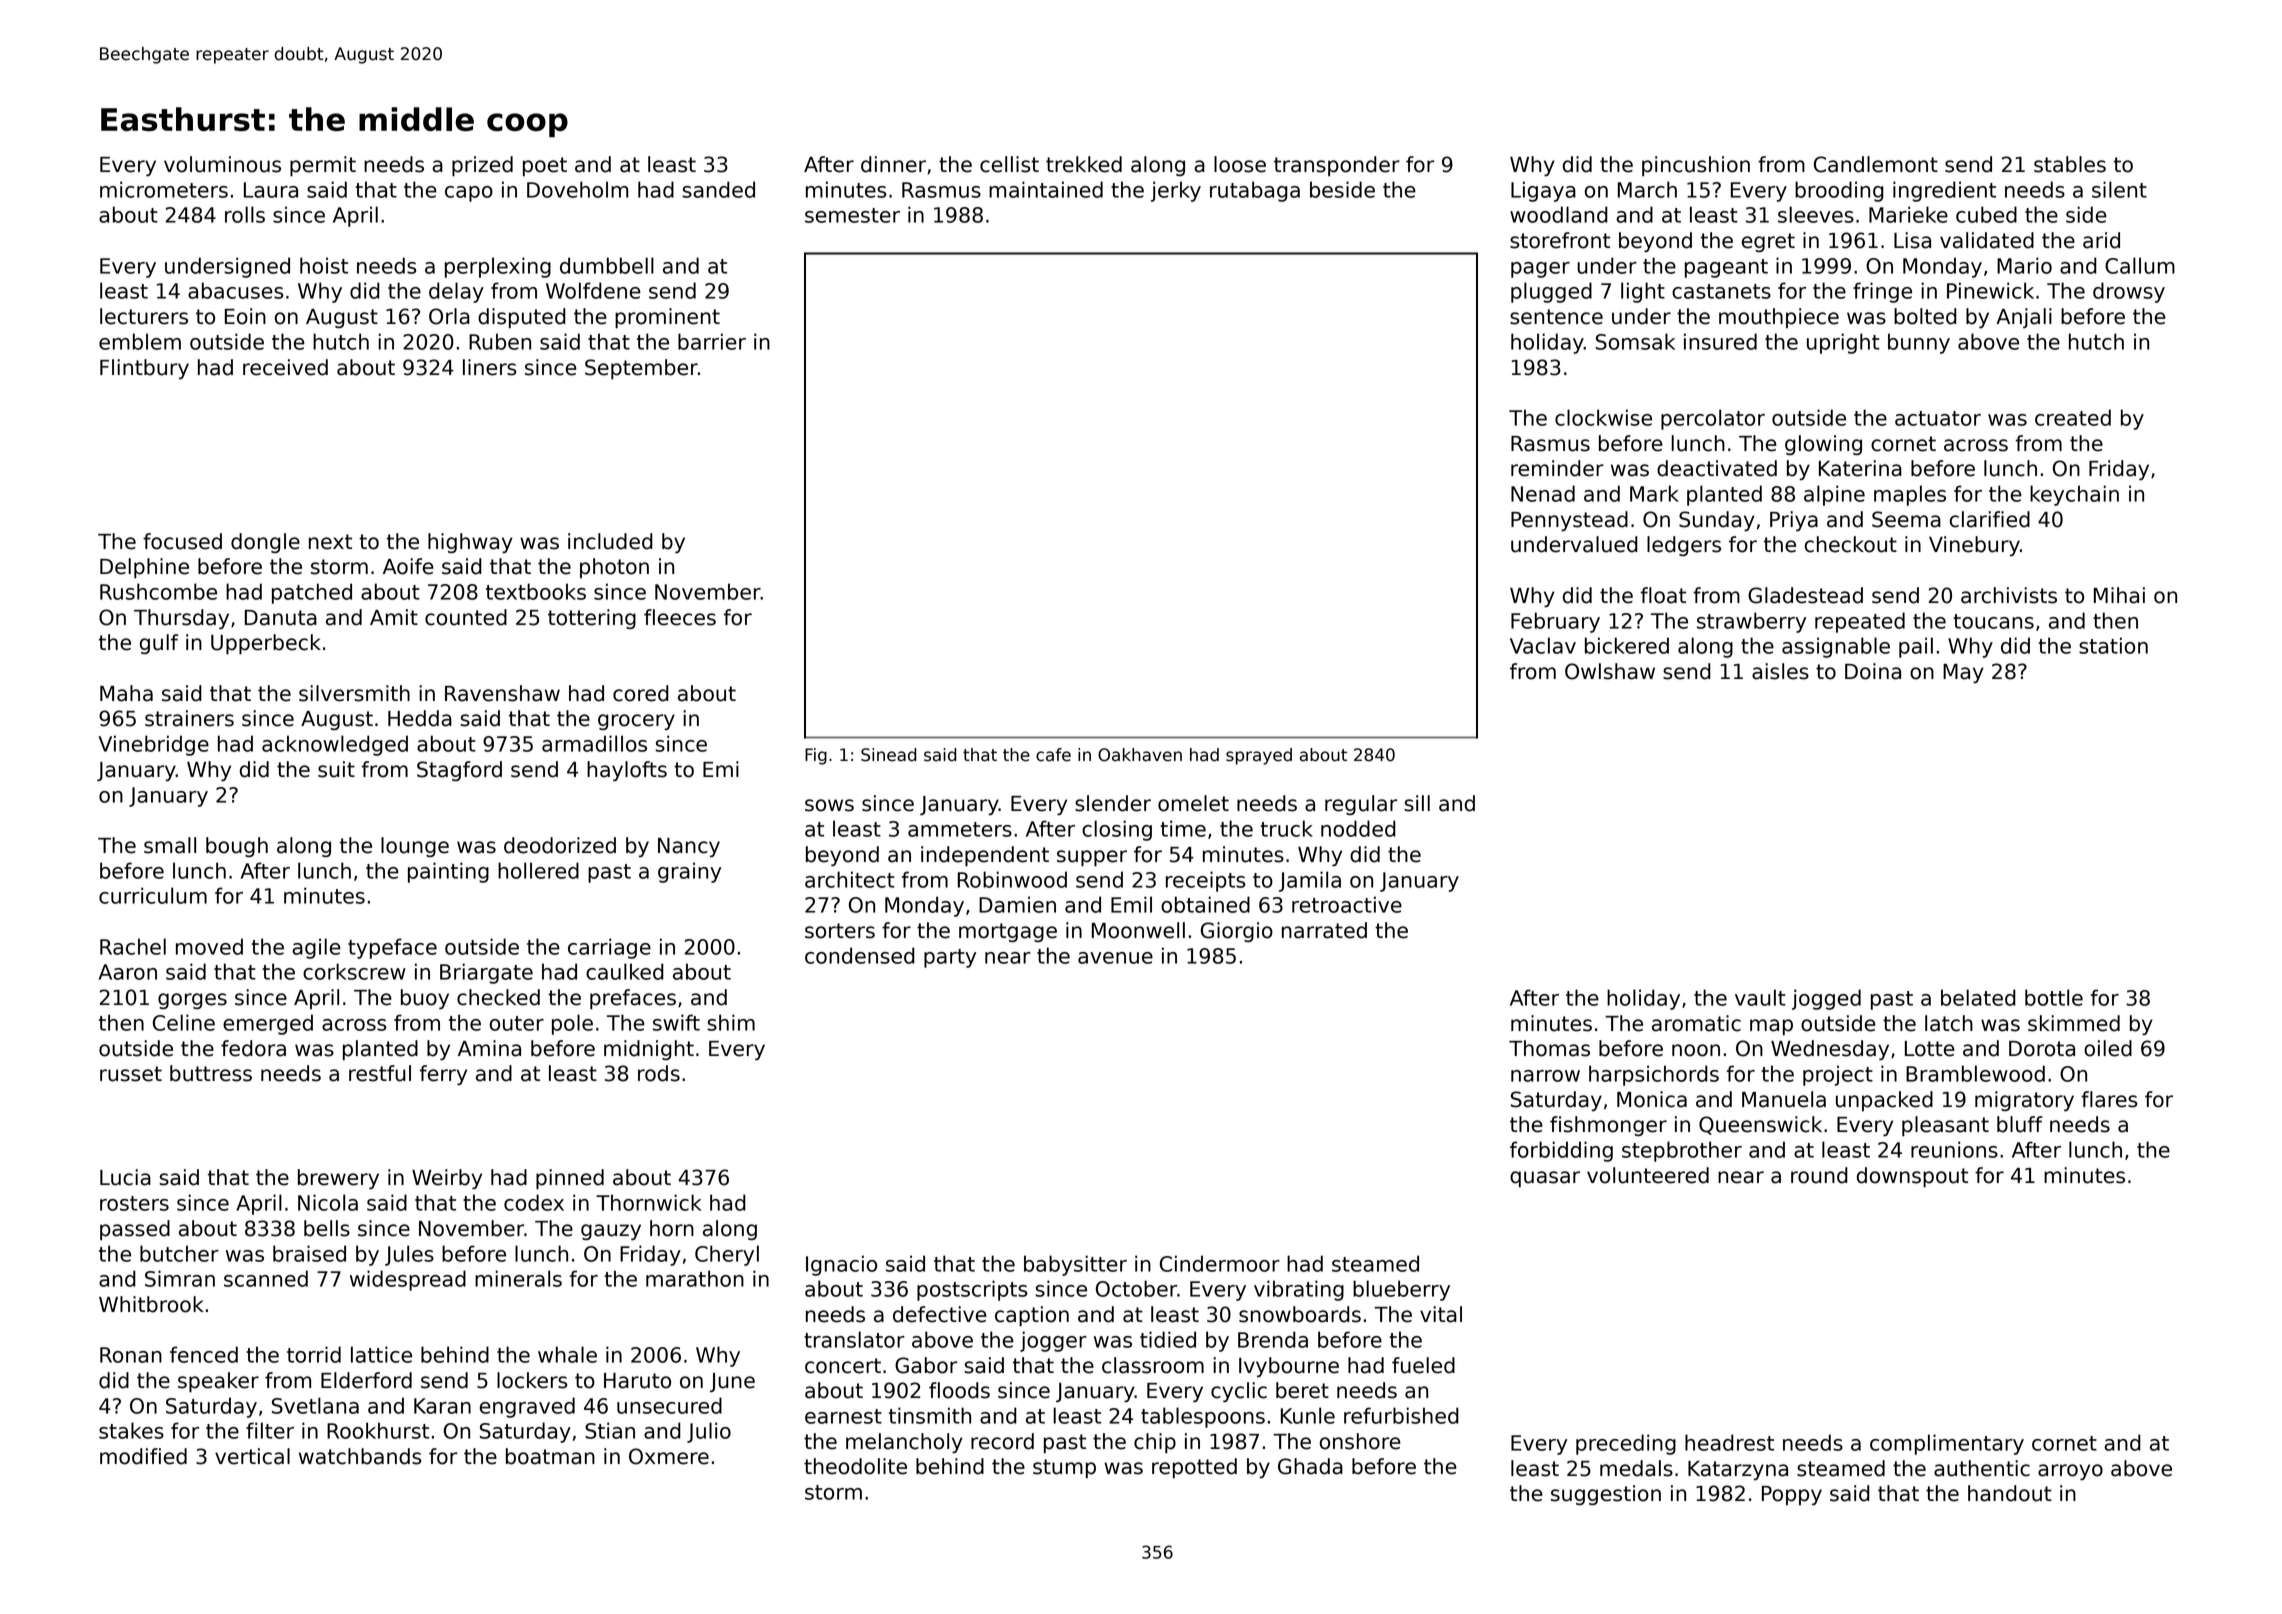  Describe the element at coordinates (252, 1456) in the document. I see `vertical` at that location.
